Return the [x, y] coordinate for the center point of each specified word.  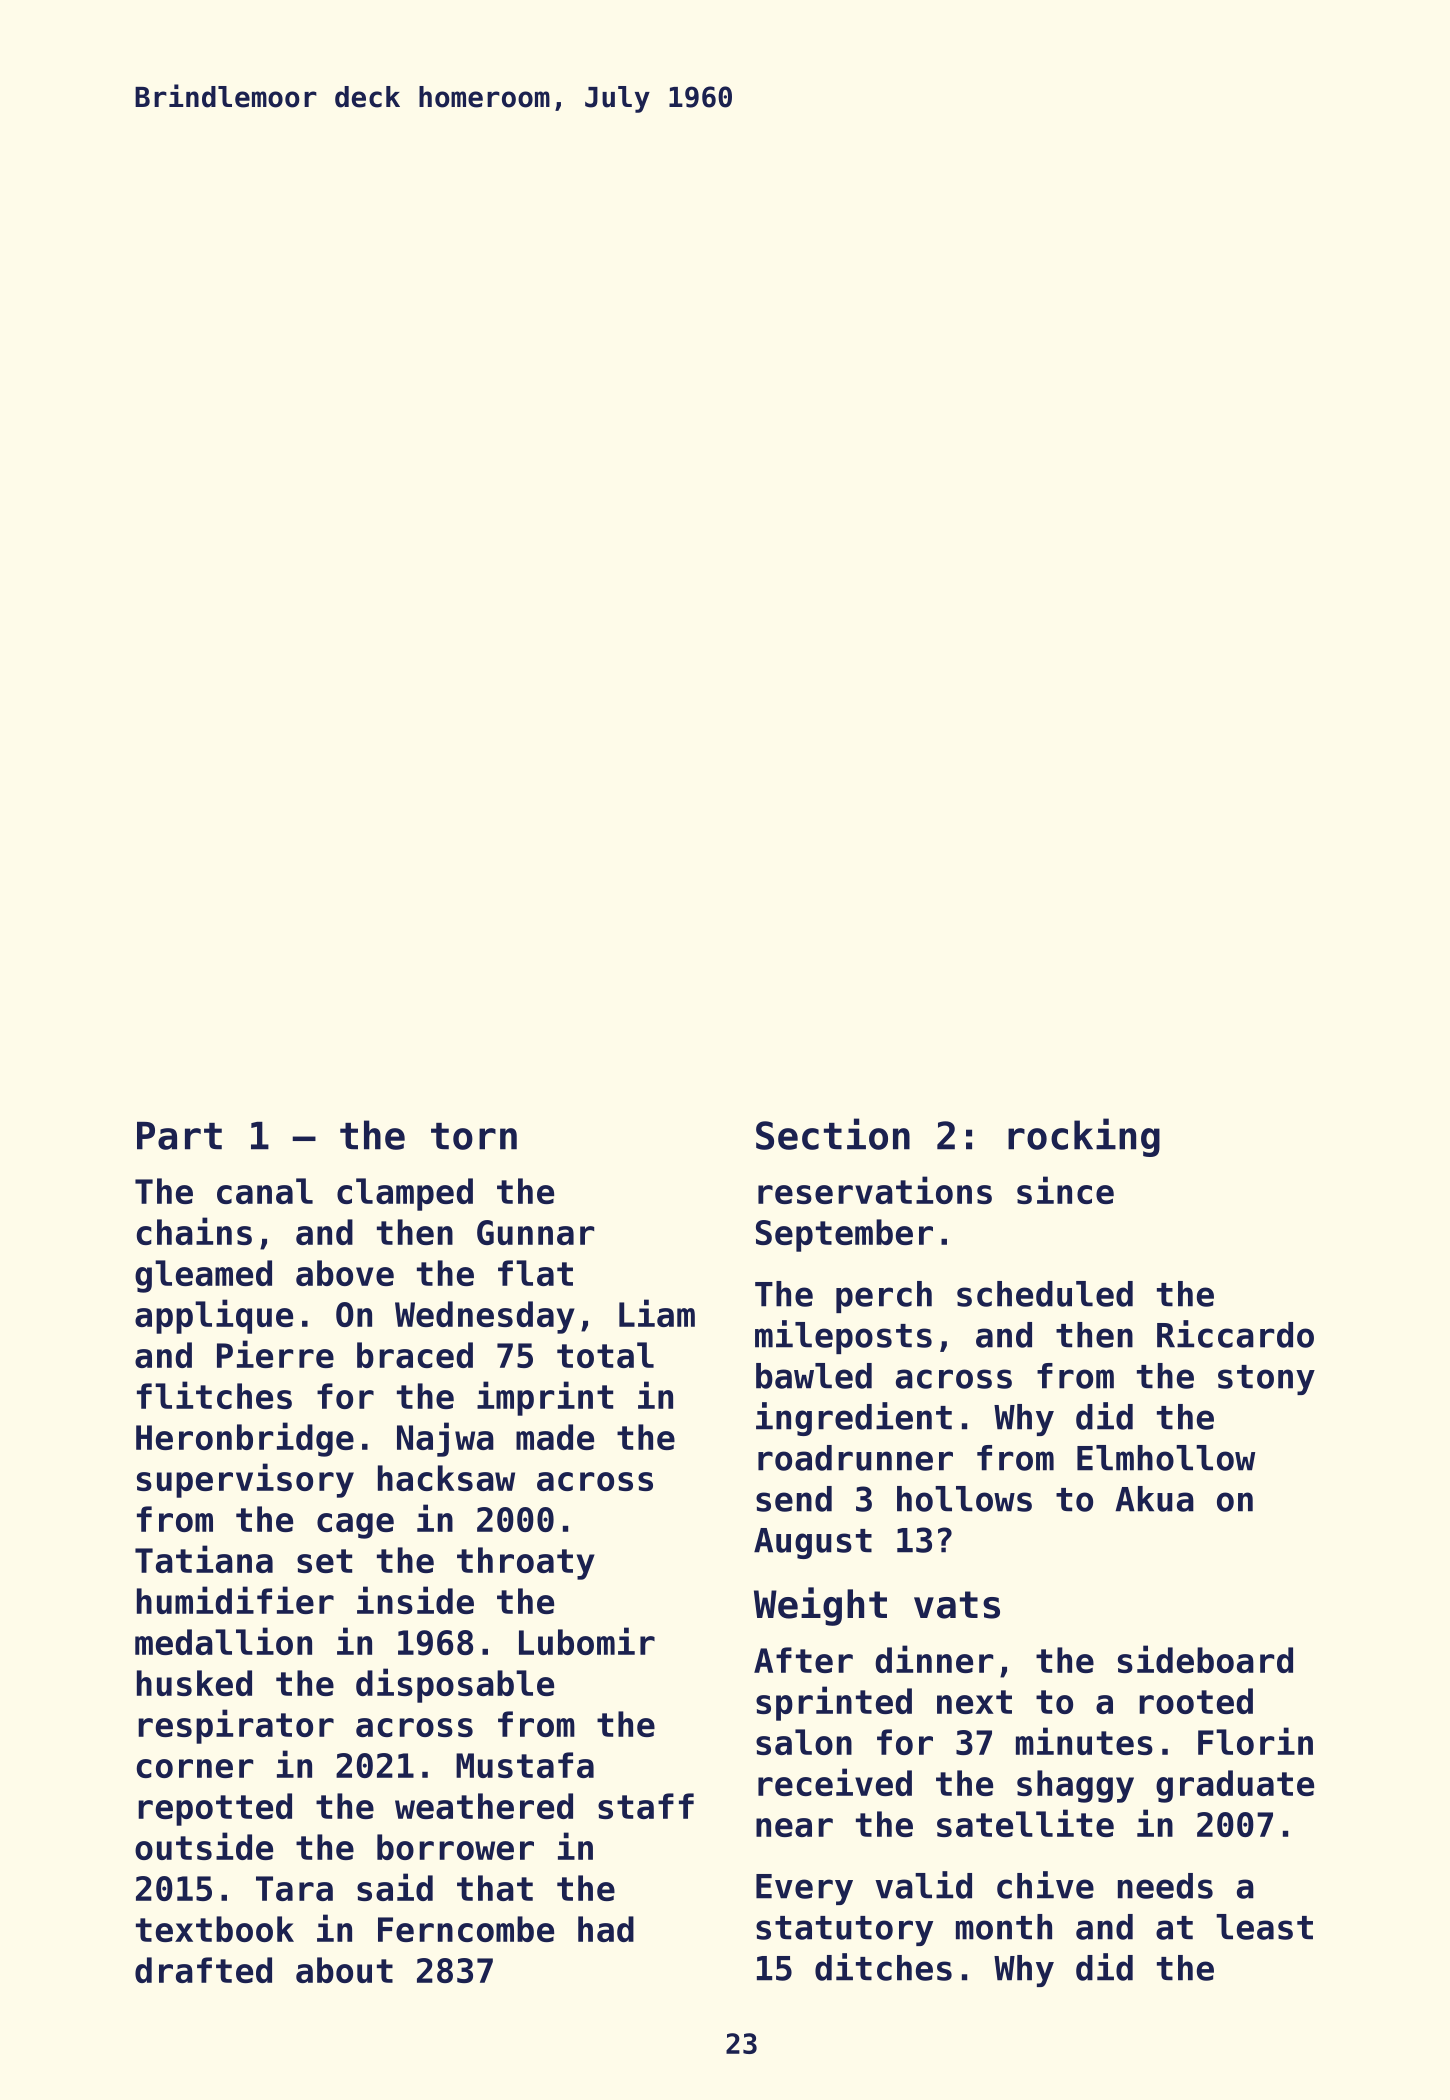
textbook [215, 1929]
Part [179, 1136]
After [803, 1660]
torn [474, 1136]
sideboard [1205, 1659]
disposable [455, 1685]
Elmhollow [1166, 1458]
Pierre [275, 1354]
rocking [1084, 1137]
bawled [814, 1376]
